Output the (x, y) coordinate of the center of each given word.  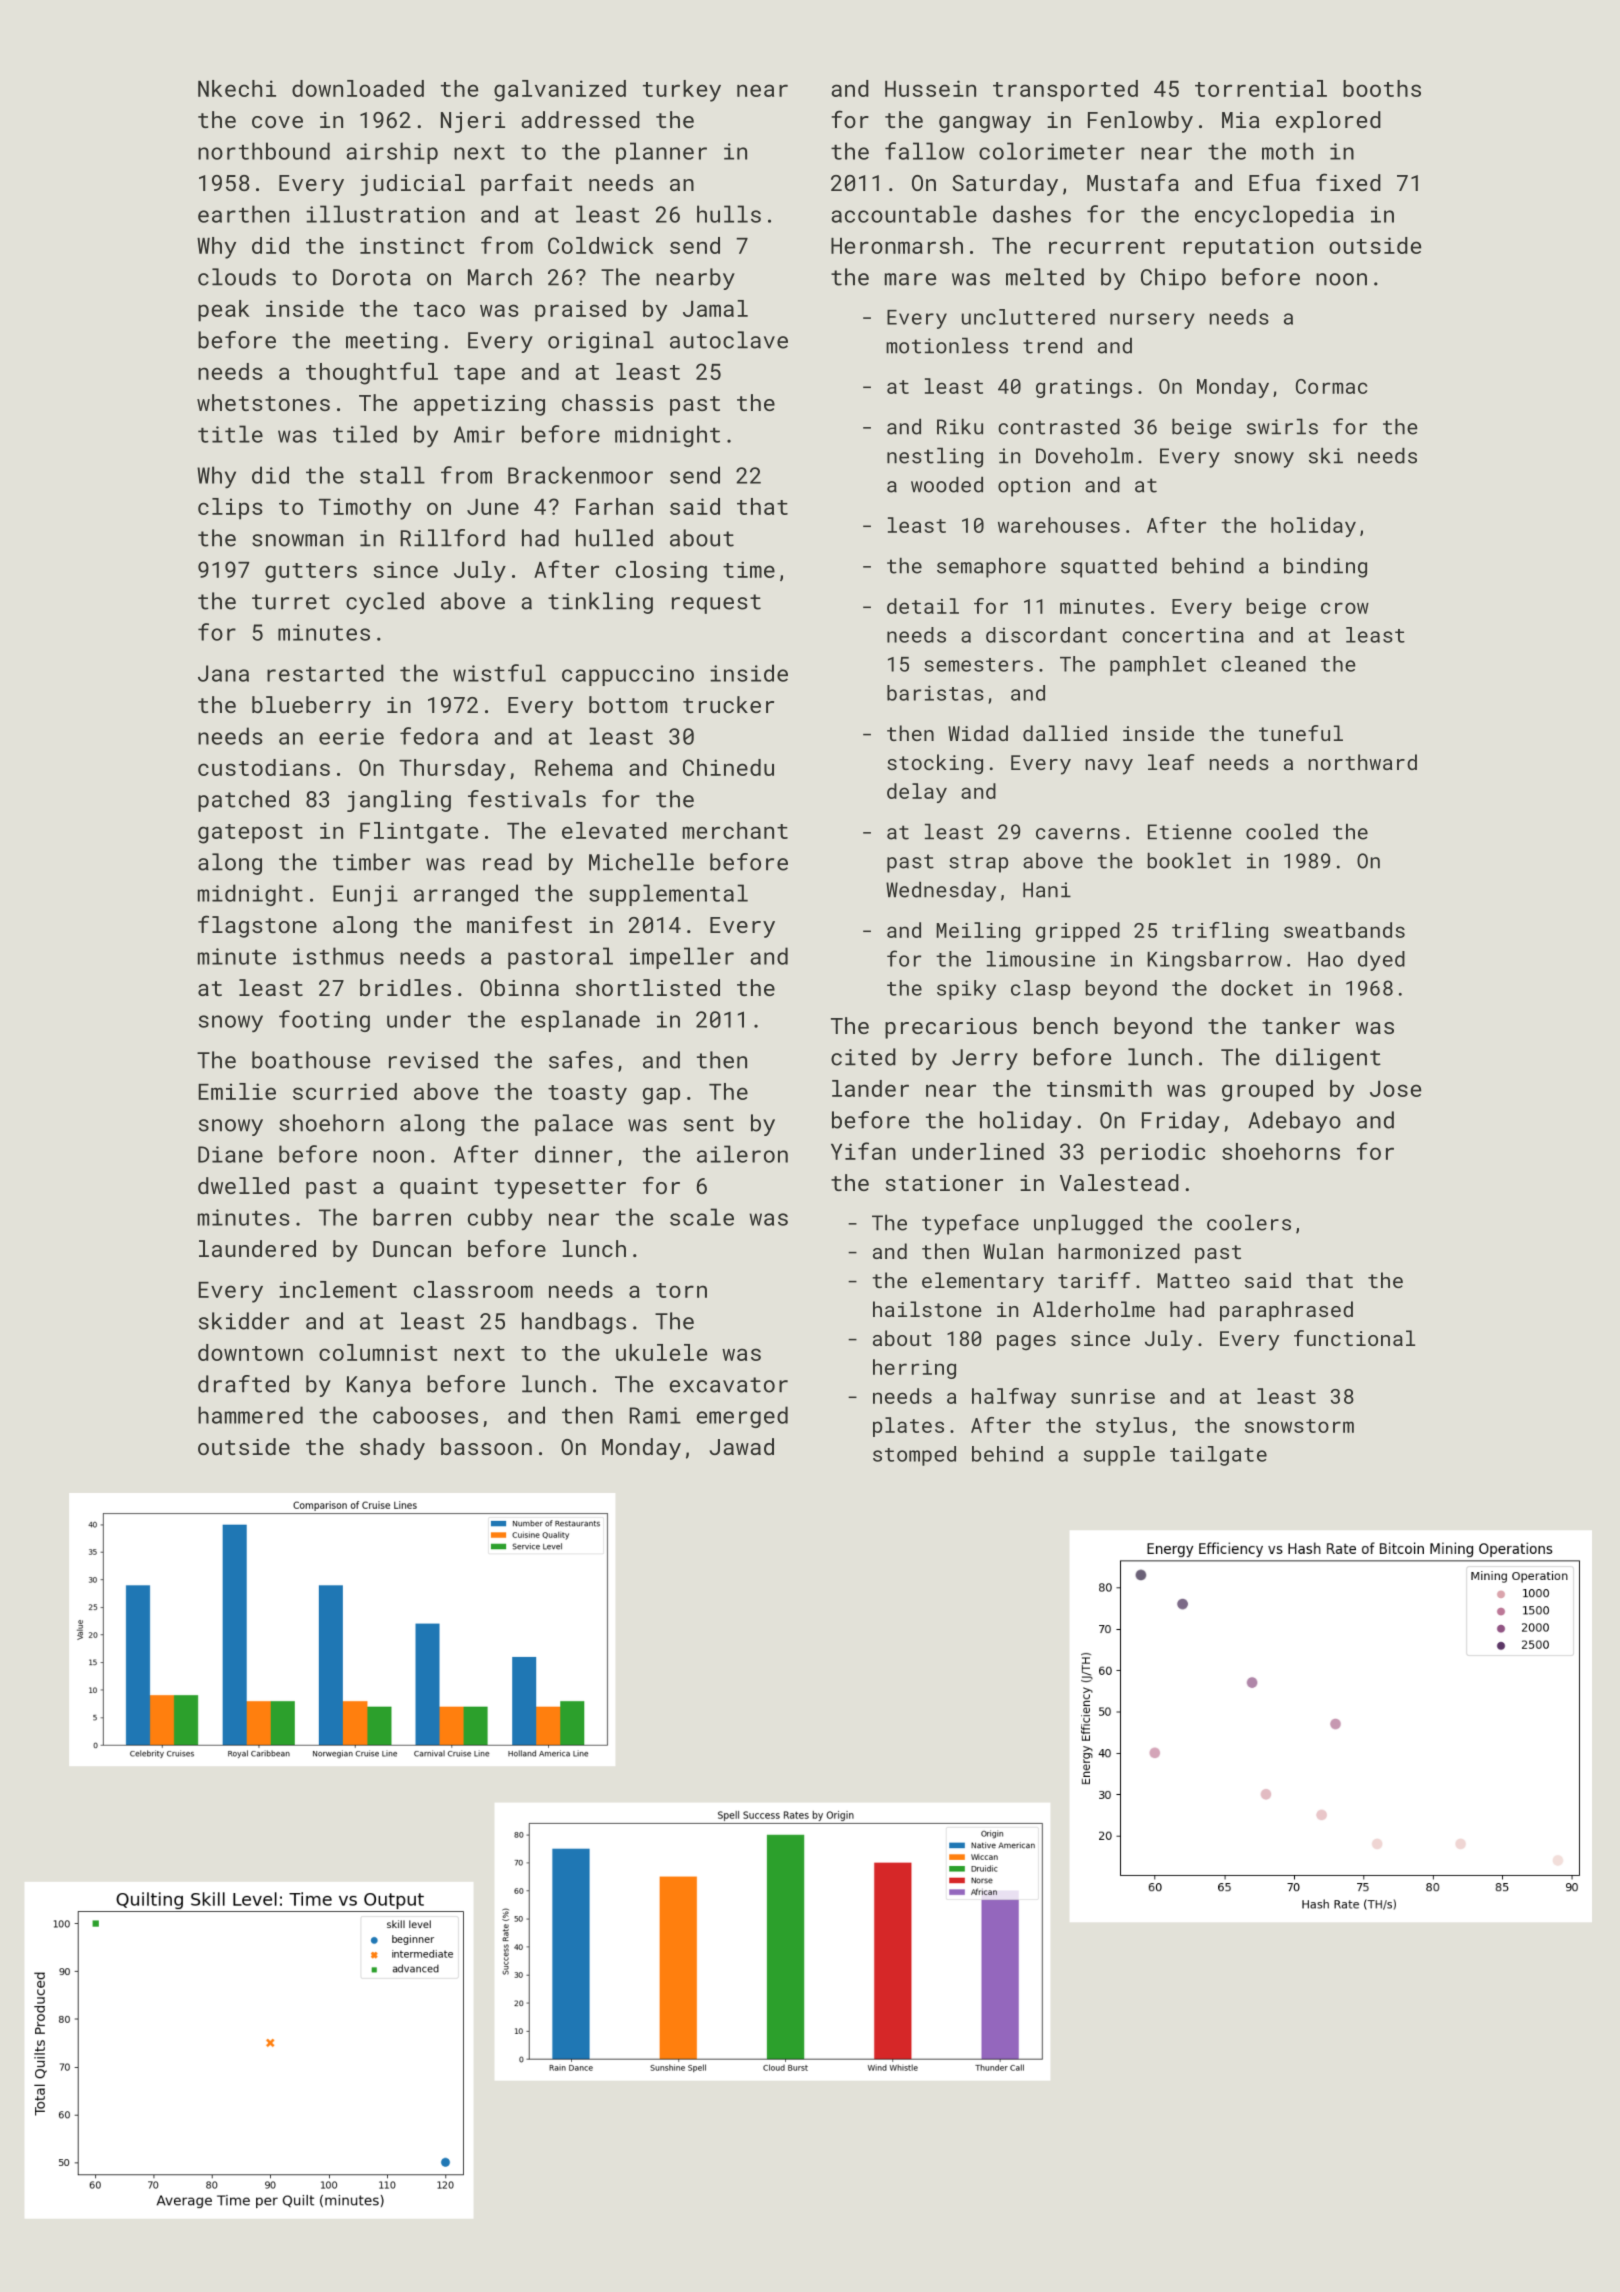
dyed (1381, 961)
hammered (250, 1415)
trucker (728, 704)
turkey (682, 91)
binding (1325, 567)
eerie (351, 736)
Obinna (519, 987)
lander (870, 1088)
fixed (1348, 182)
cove (277, 122)
